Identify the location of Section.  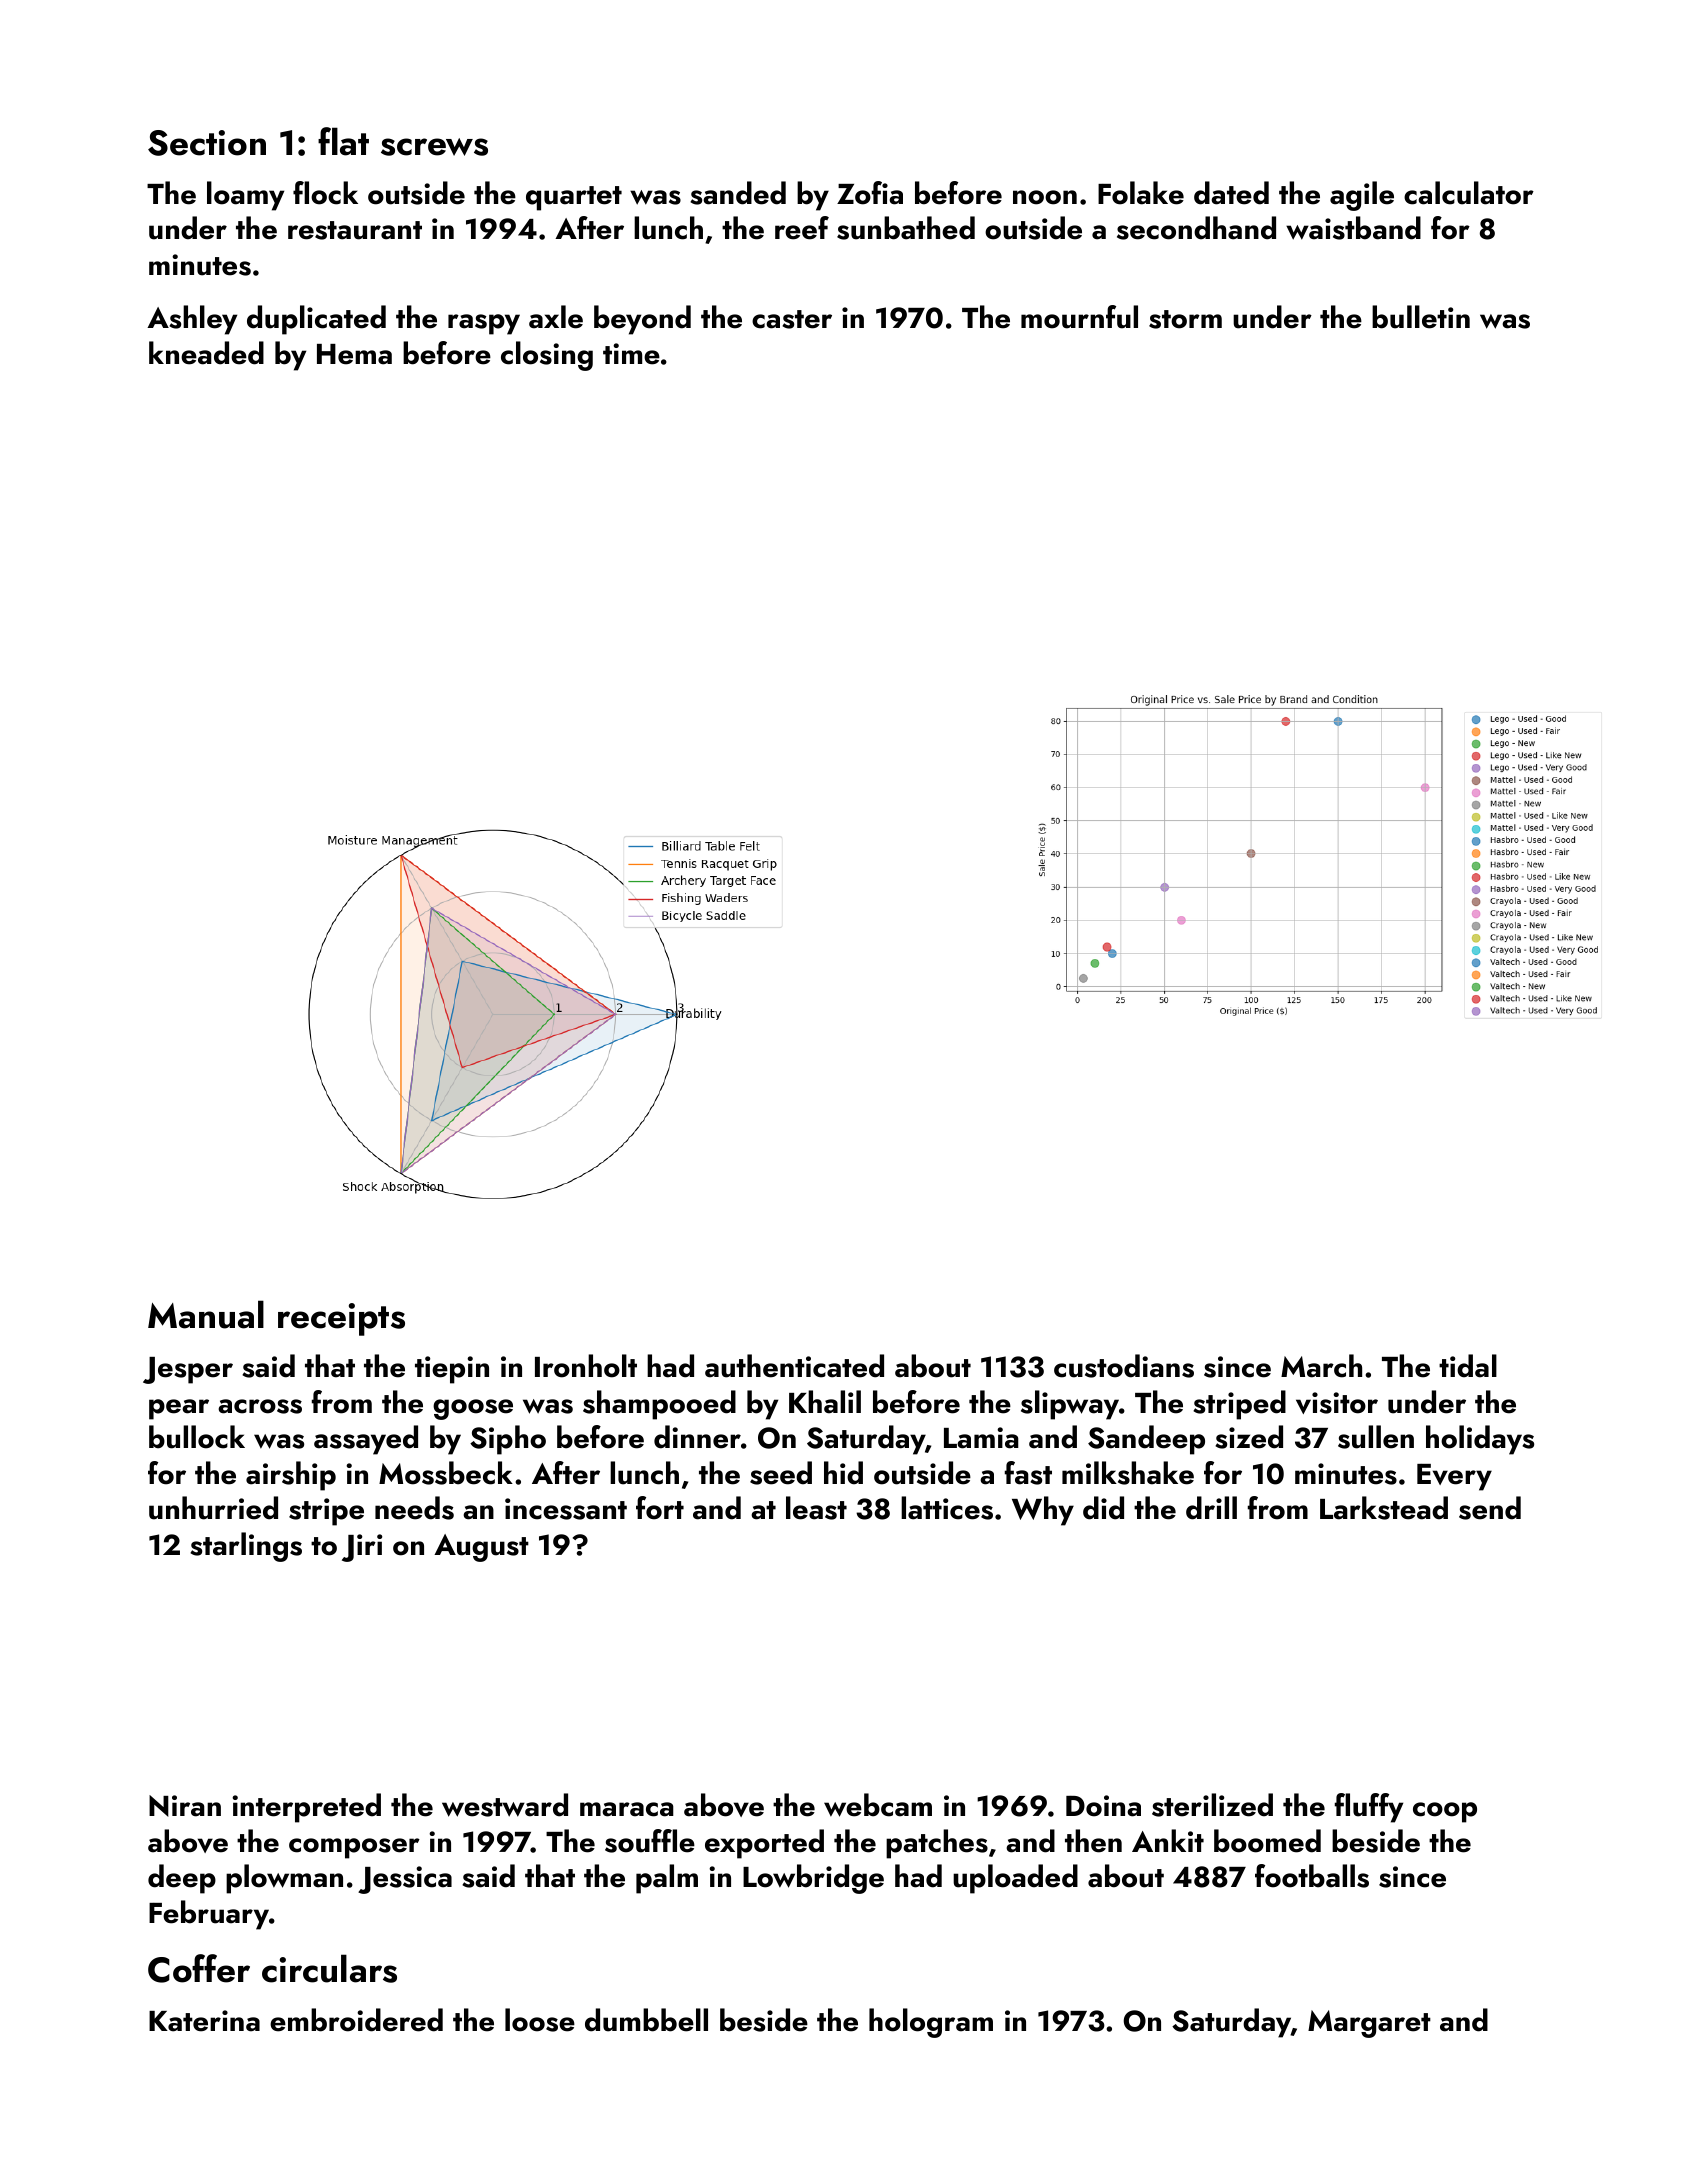
(207, 143).
